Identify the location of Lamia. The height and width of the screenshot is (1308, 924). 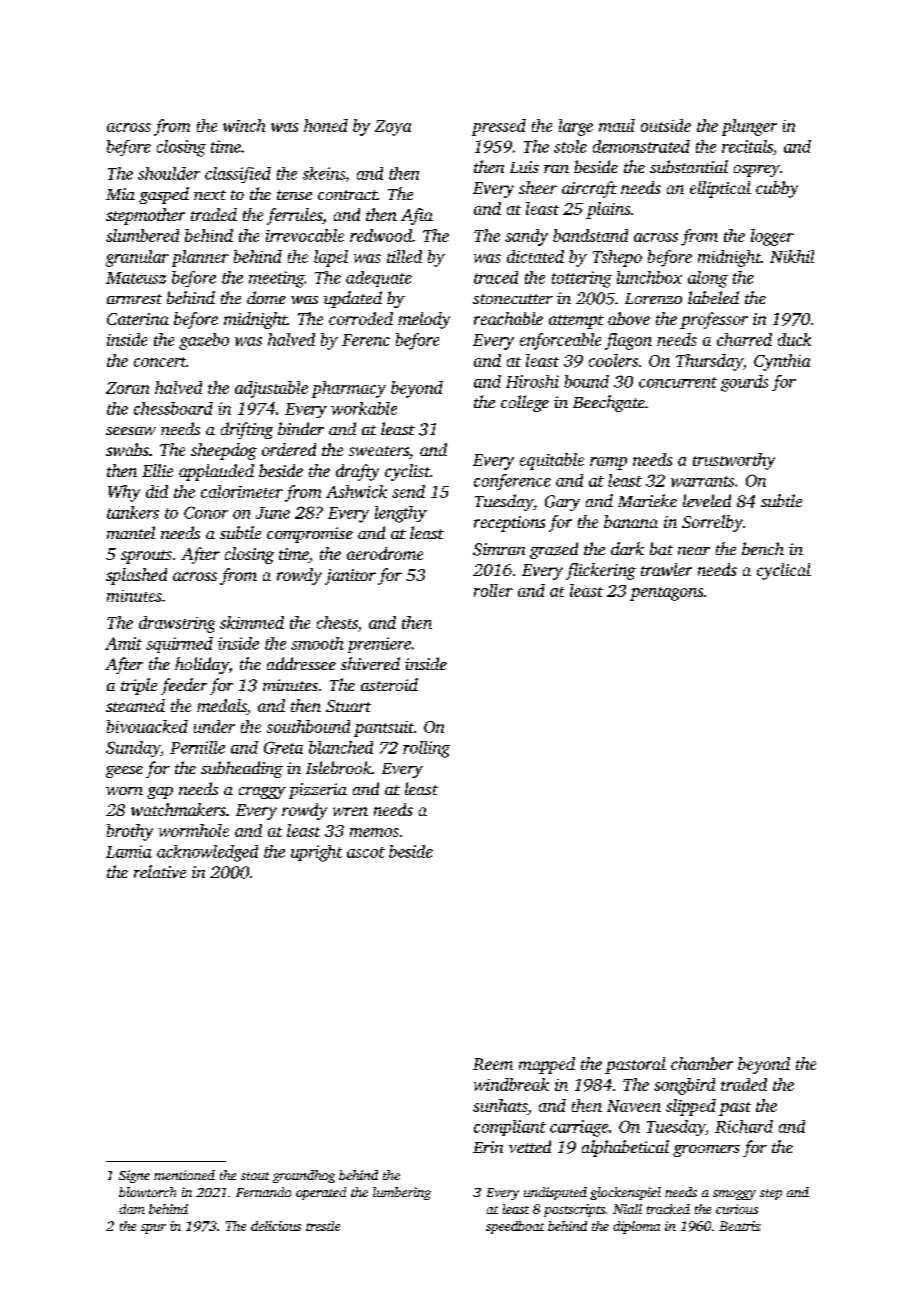
(129, 851).
